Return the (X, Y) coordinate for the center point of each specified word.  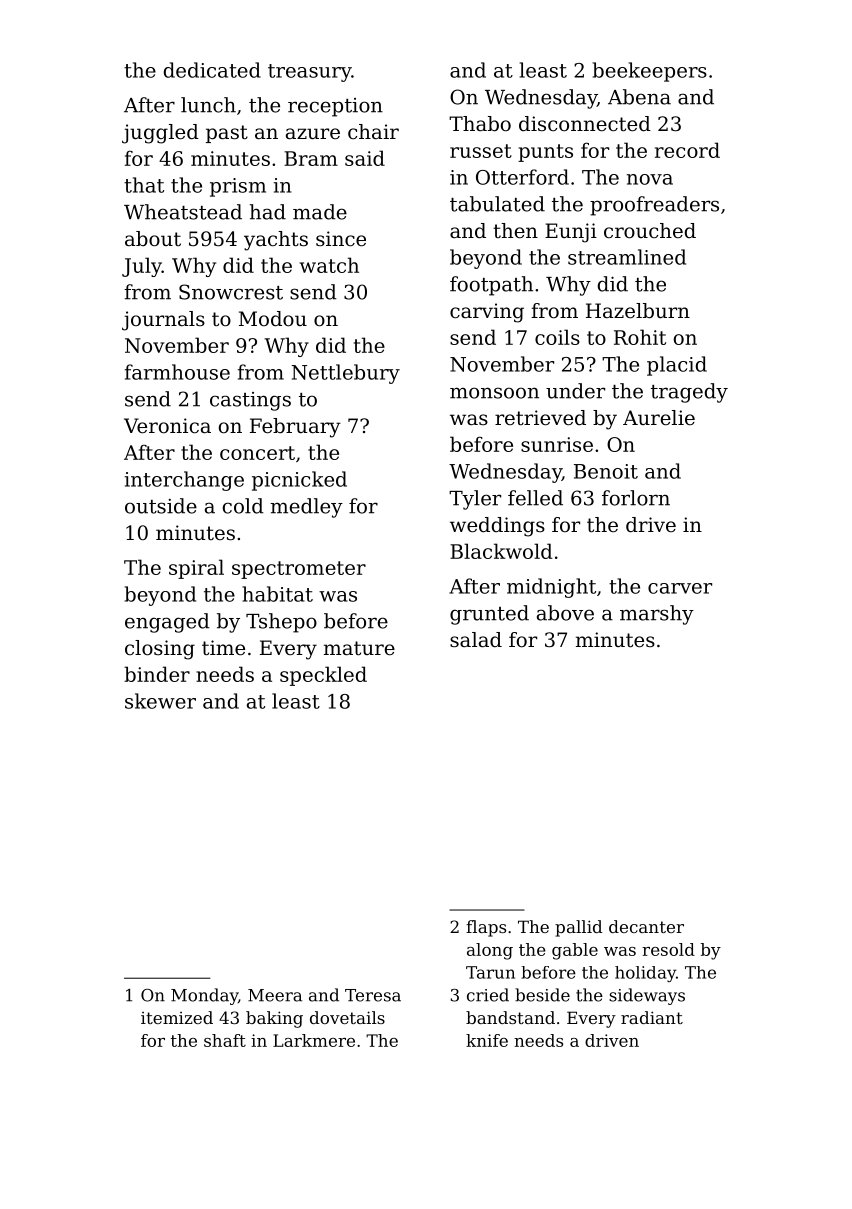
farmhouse (177, 372)
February (295, 428)
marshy (657, 615)
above (565, 613)
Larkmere (314, 1040)
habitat (277, 594)
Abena (639, 97)
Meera (275, 995)
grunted (489, 615)
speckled (323, 676)
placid (677, 366)
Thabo (480, 124)
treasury (310, 73)
